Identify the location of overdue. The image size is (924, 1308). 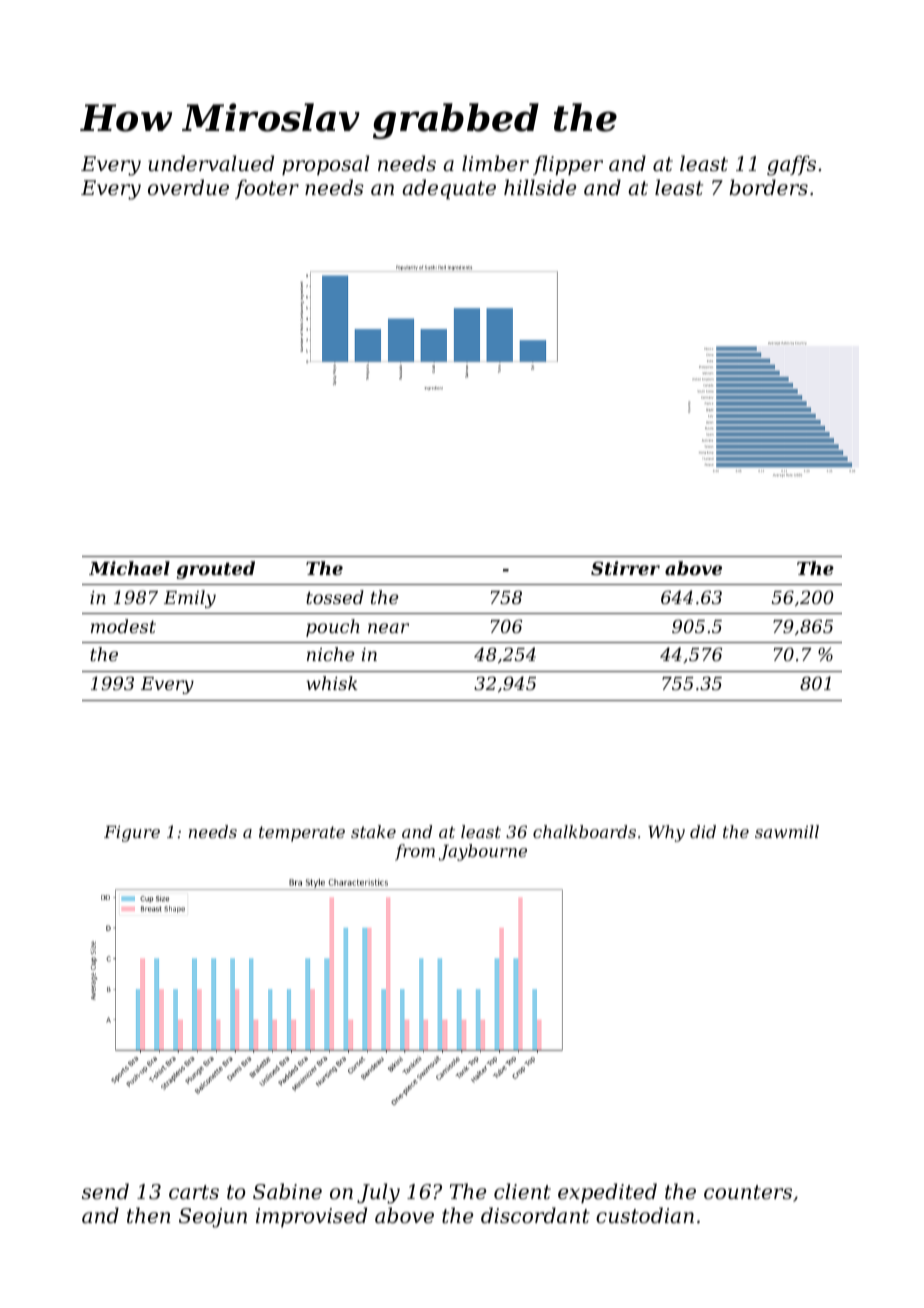
(188, 187).
